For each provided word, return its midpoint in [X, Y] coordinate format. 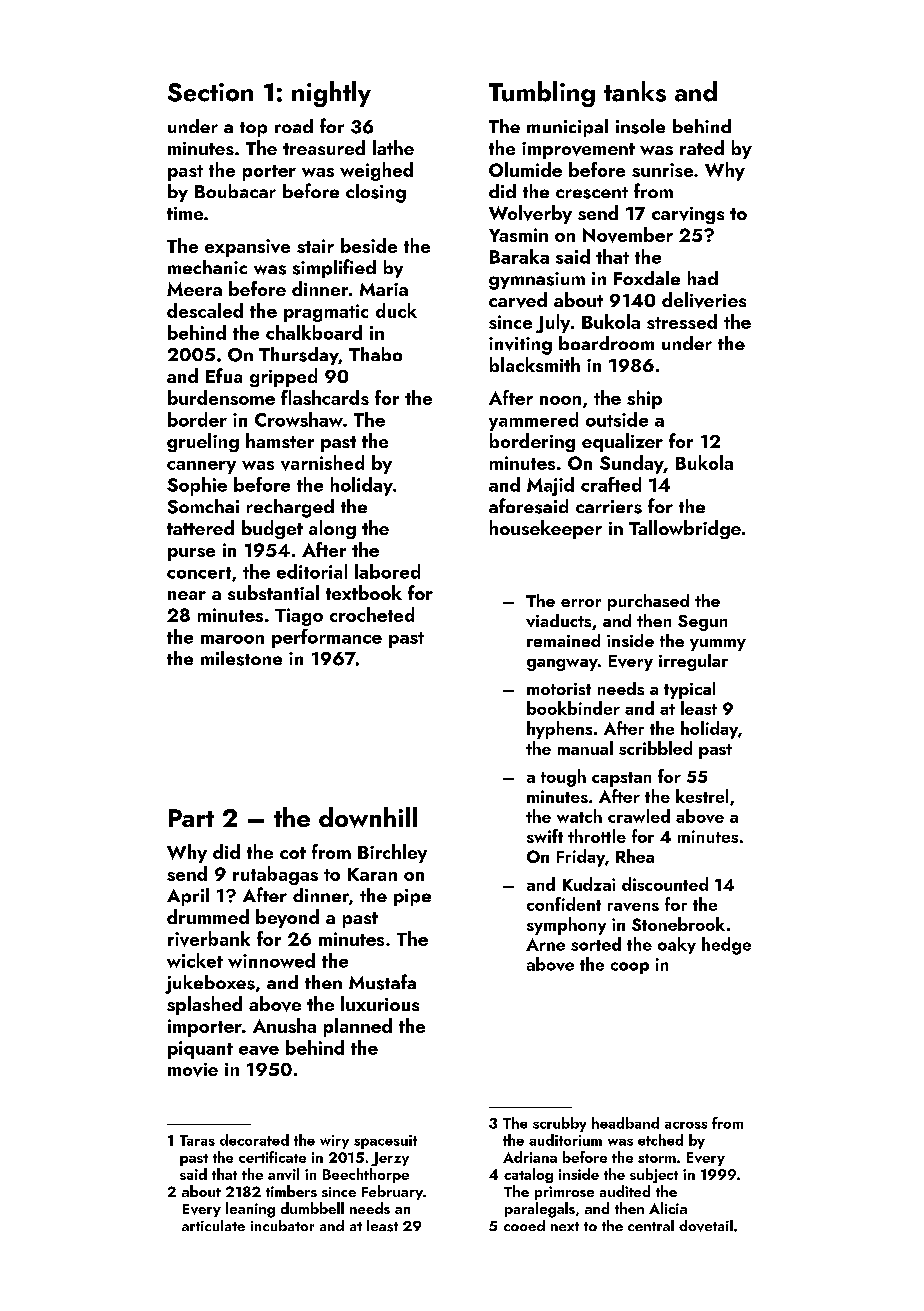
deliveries [704, 300]
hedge [726, 946]
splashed [204, 1005]
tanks [635, 91]
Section [210, 92]
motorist [559, 689]
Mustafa [382, 982]
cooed [524, 1225]
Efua [224, 375]
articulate [213, 1225]
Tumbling [542, 94]
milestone [241, 658]
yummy [718, 645]
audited [625, 1191]
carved [518, 300]
